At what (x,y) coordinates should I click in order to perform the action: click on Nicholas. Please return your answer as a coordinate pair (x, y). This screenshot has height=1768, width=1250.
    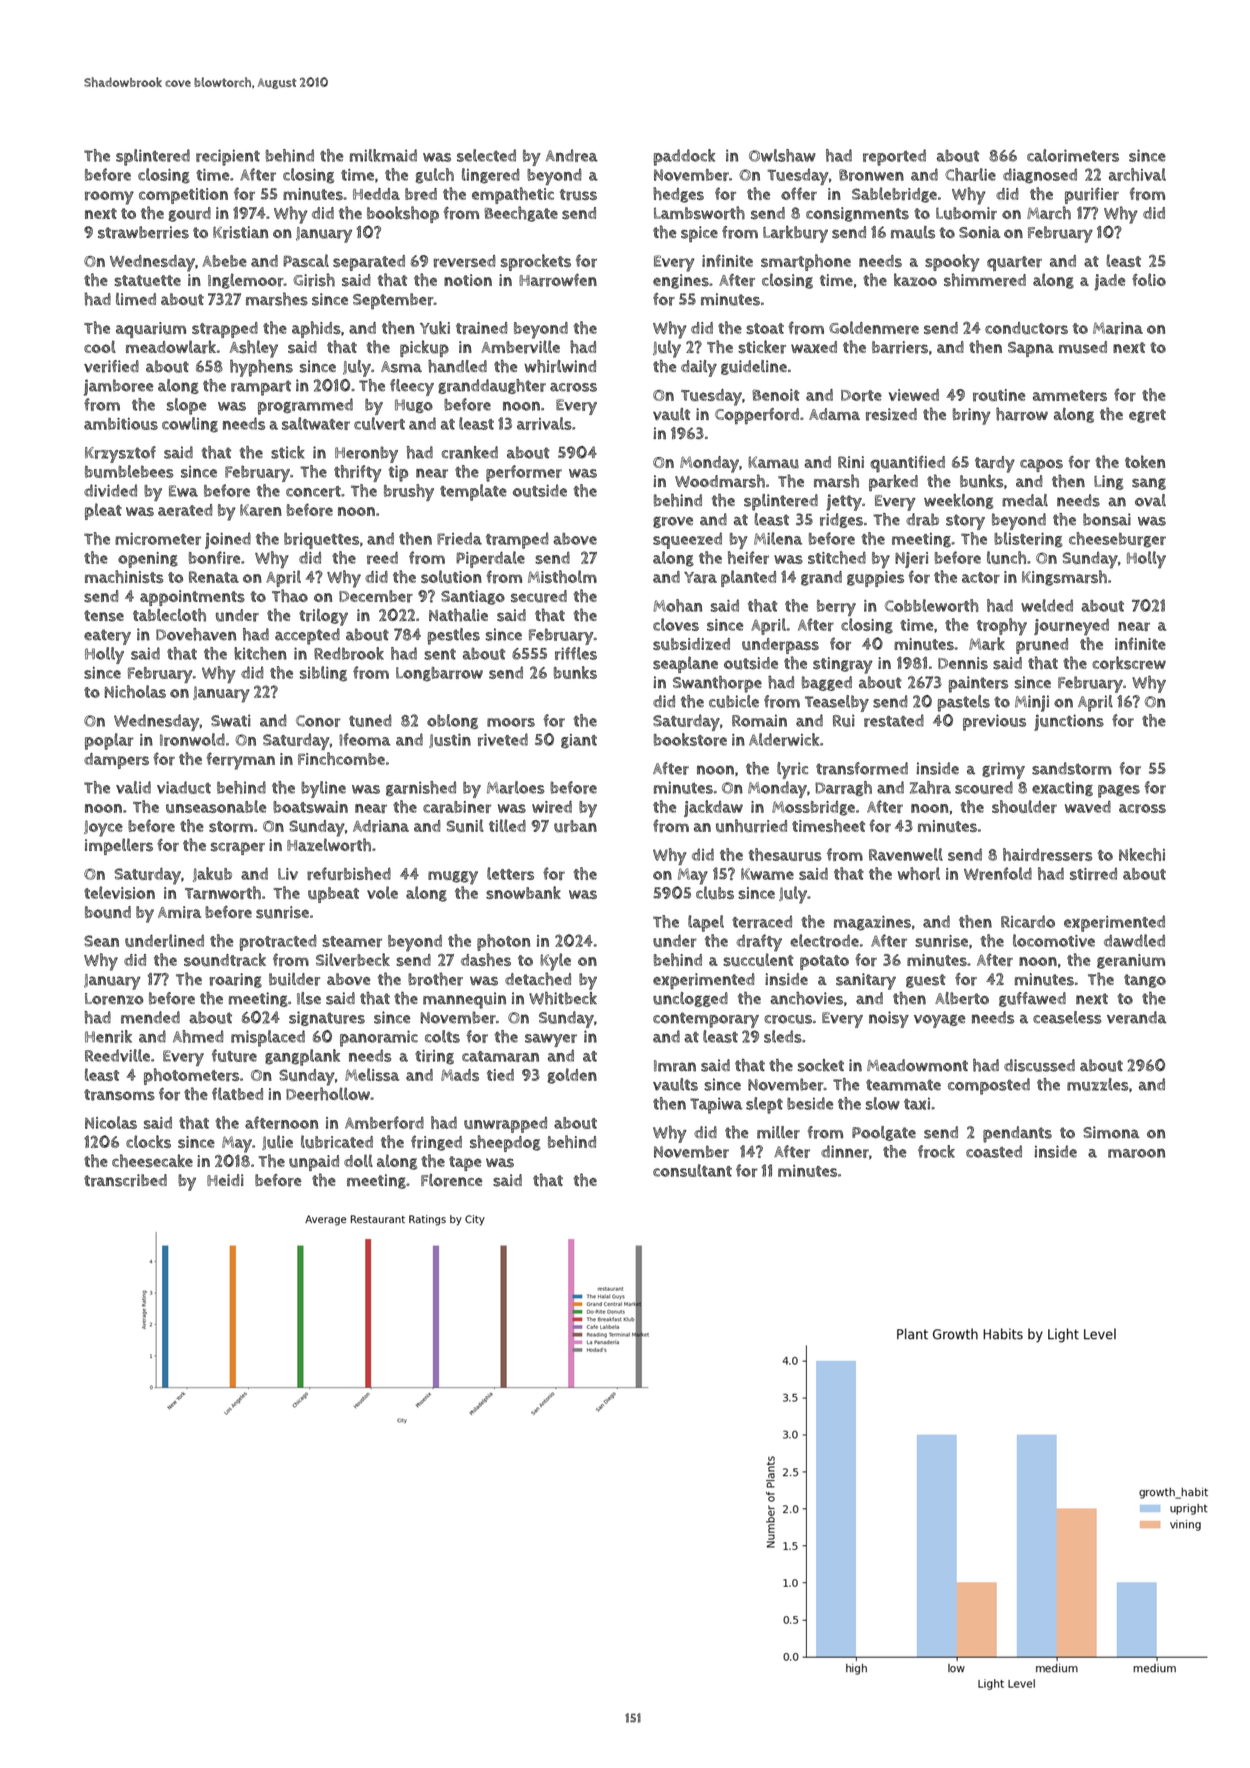
    Looking at the image, I should click on (135, 691).
